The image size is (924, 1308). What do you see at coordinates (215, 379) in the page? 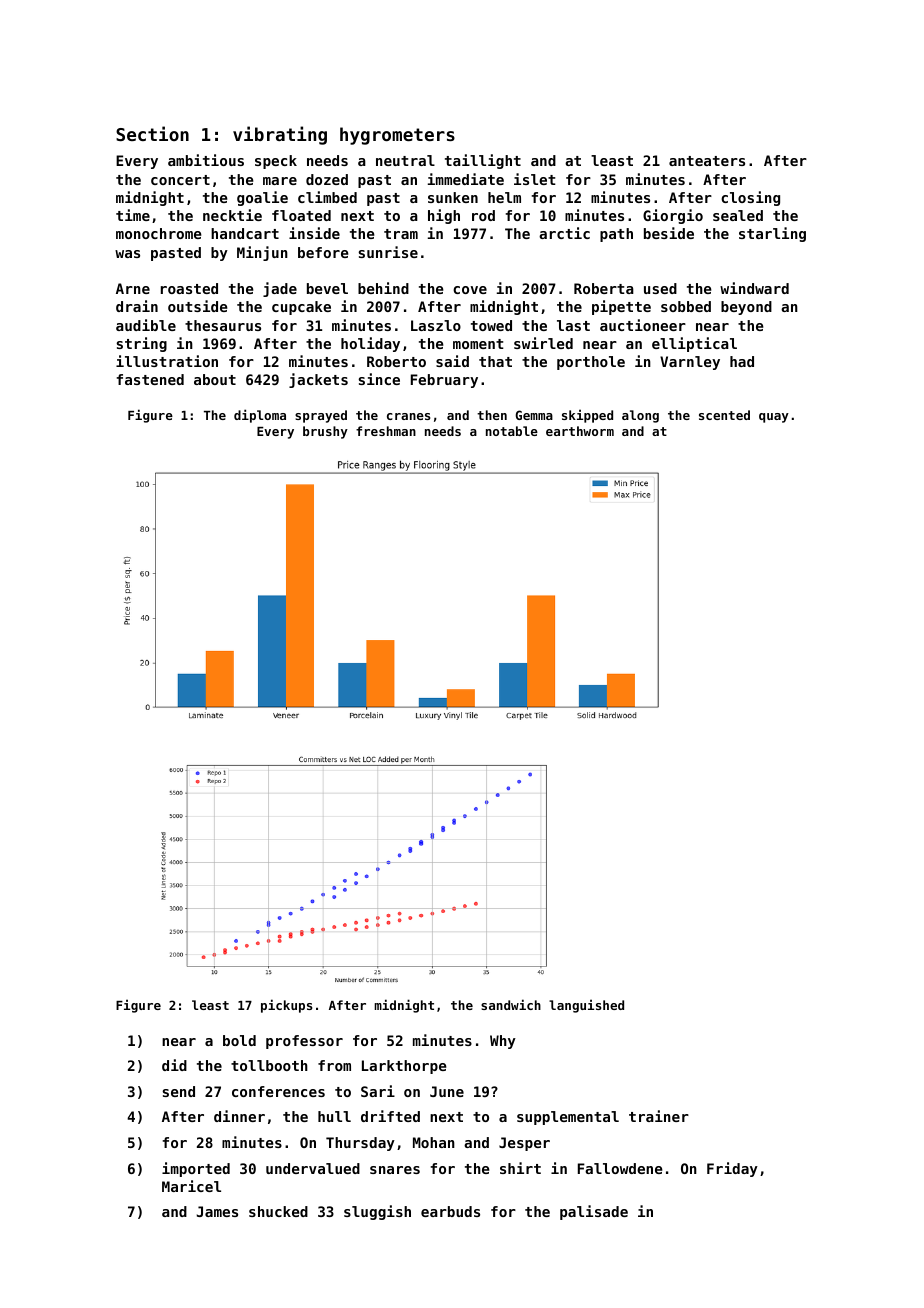
I see `about` at bounding box center [215, 379].
